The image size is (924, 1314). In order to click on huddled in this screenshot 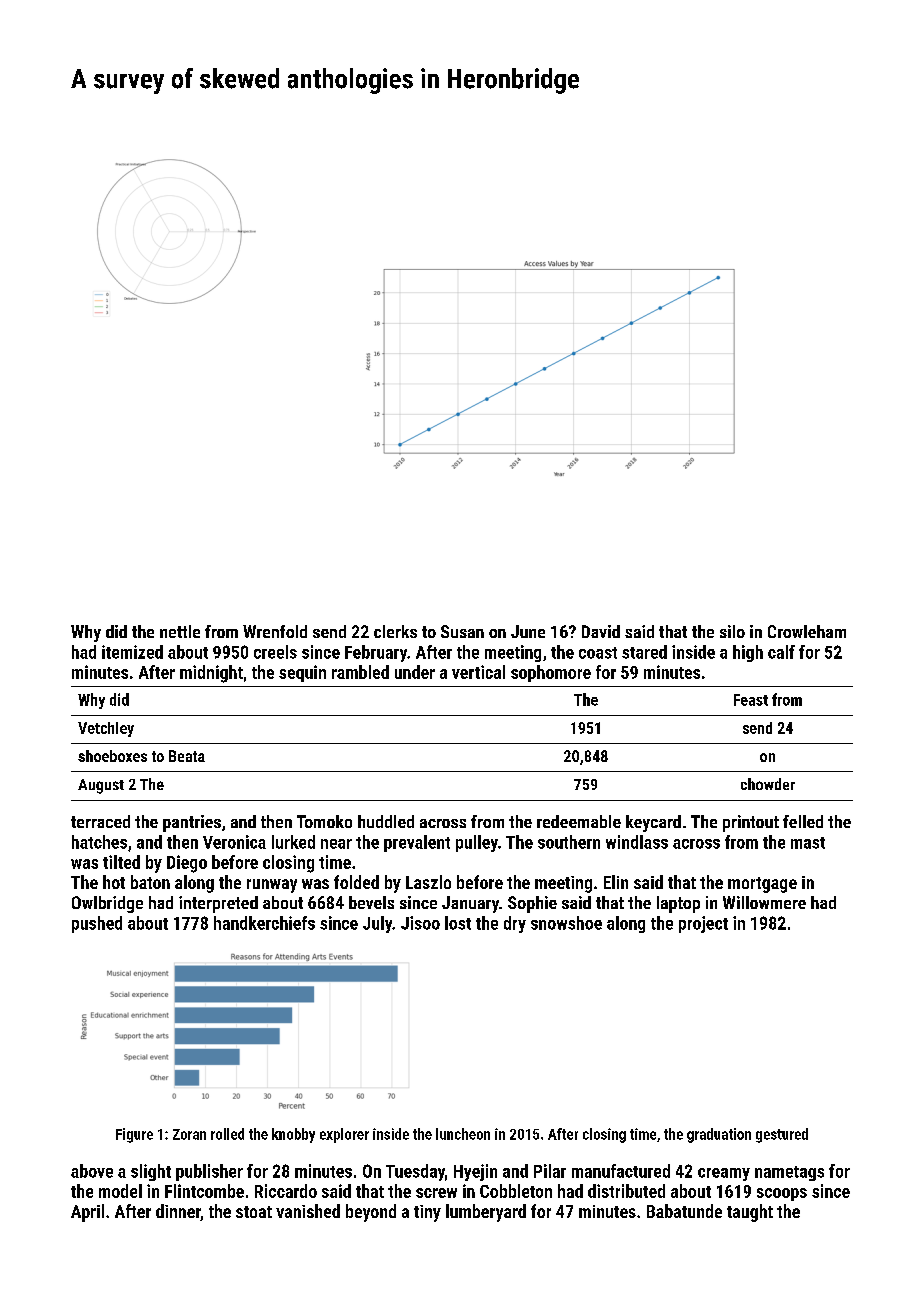, I will do `click(386, 821)`.
